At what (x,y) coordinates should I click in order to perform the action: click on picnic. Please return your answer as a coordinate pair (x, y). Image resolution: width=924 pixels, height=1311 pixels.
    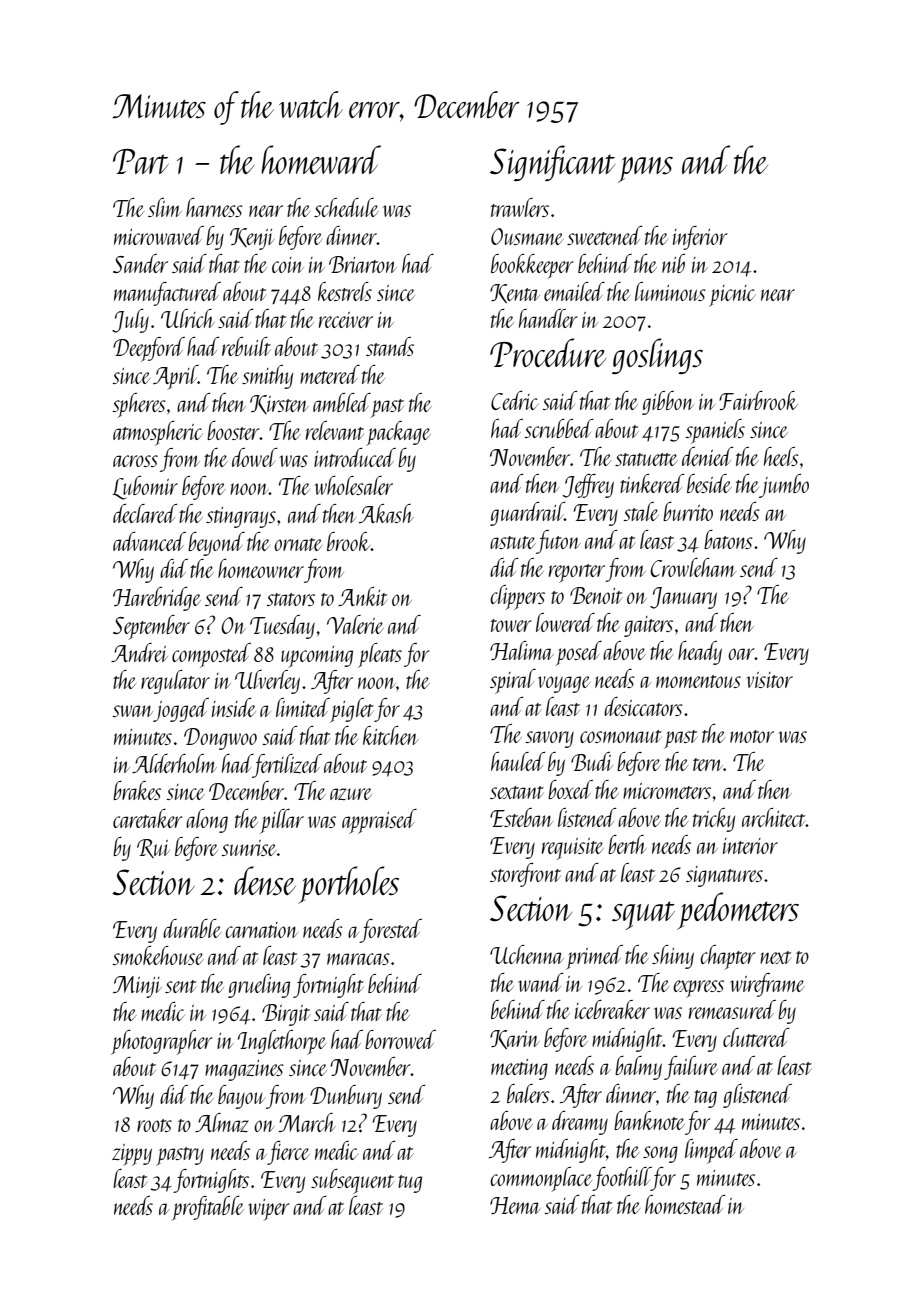
    Looking at the image, I should click on (732, 296).
